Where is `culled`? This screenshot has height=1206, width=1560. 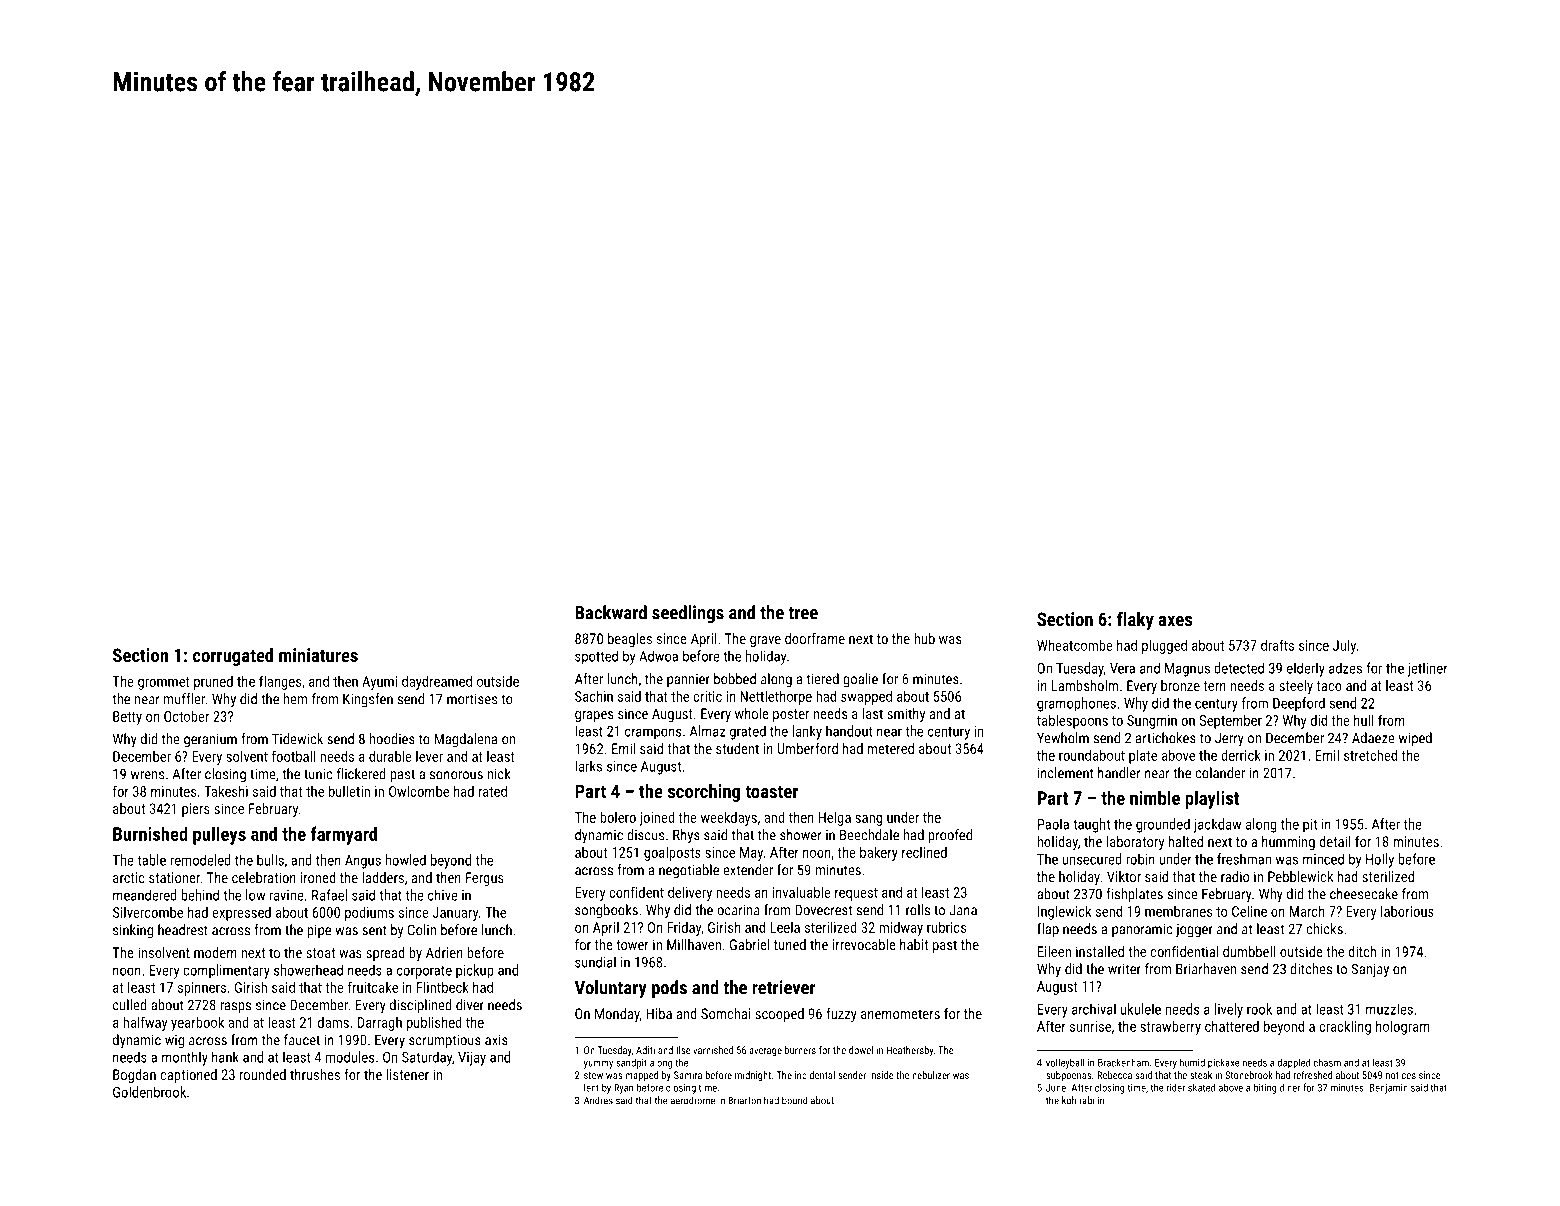
culled is located at coordinates (130, 1005).
